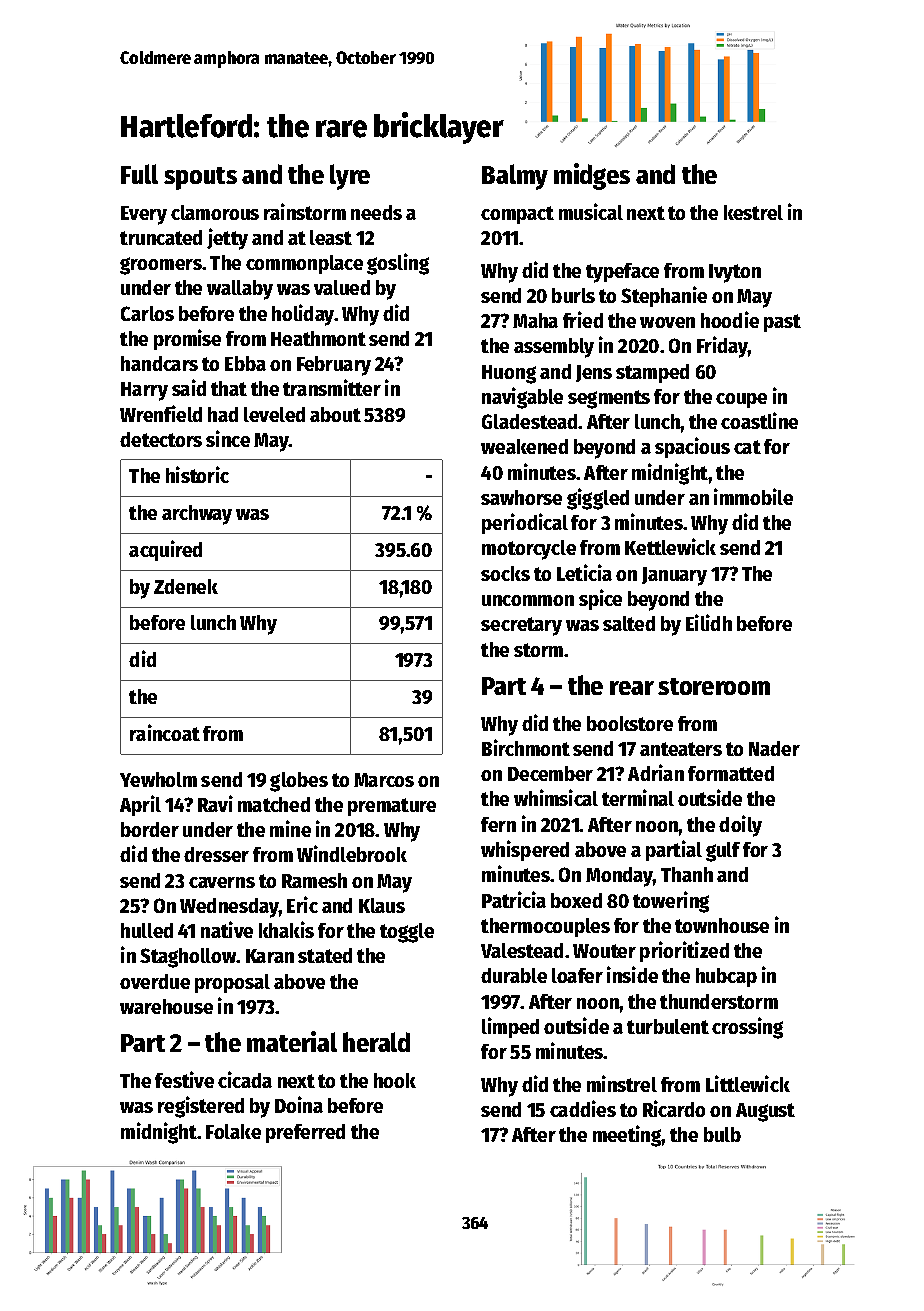  Describe the element at coordinates (632, 688) in the screenshot. I see `rear` at that location.
